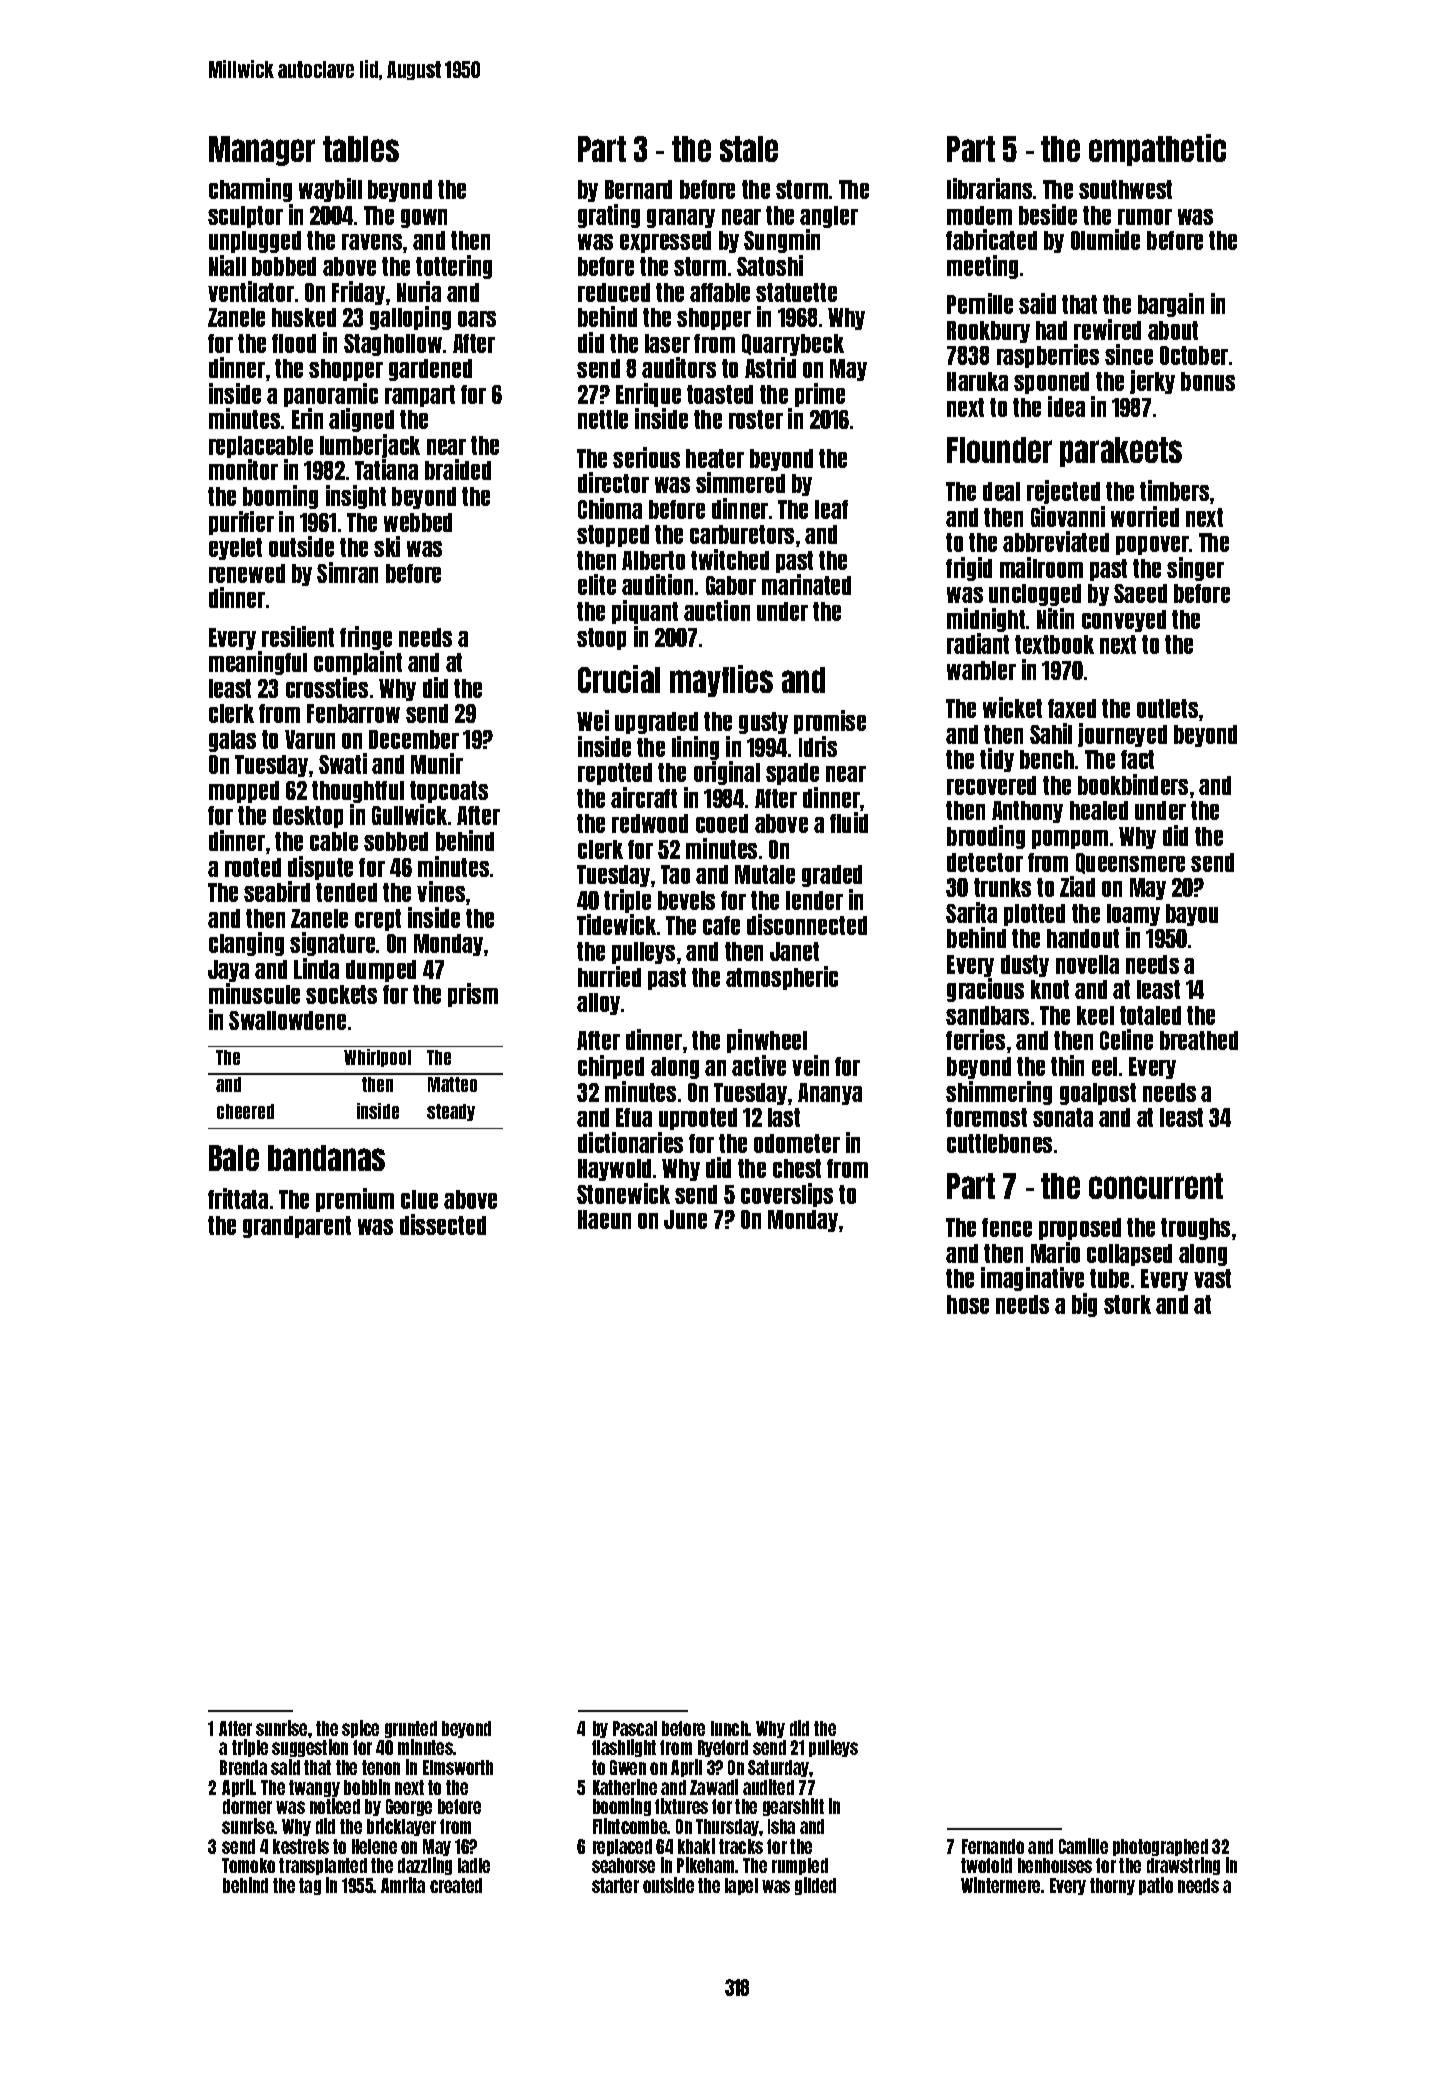 This image has width=1450, height=2100. What do you see at coordinates (730, 1728) in the image?
I see `lunch` at bounding box center [730, 1728].
